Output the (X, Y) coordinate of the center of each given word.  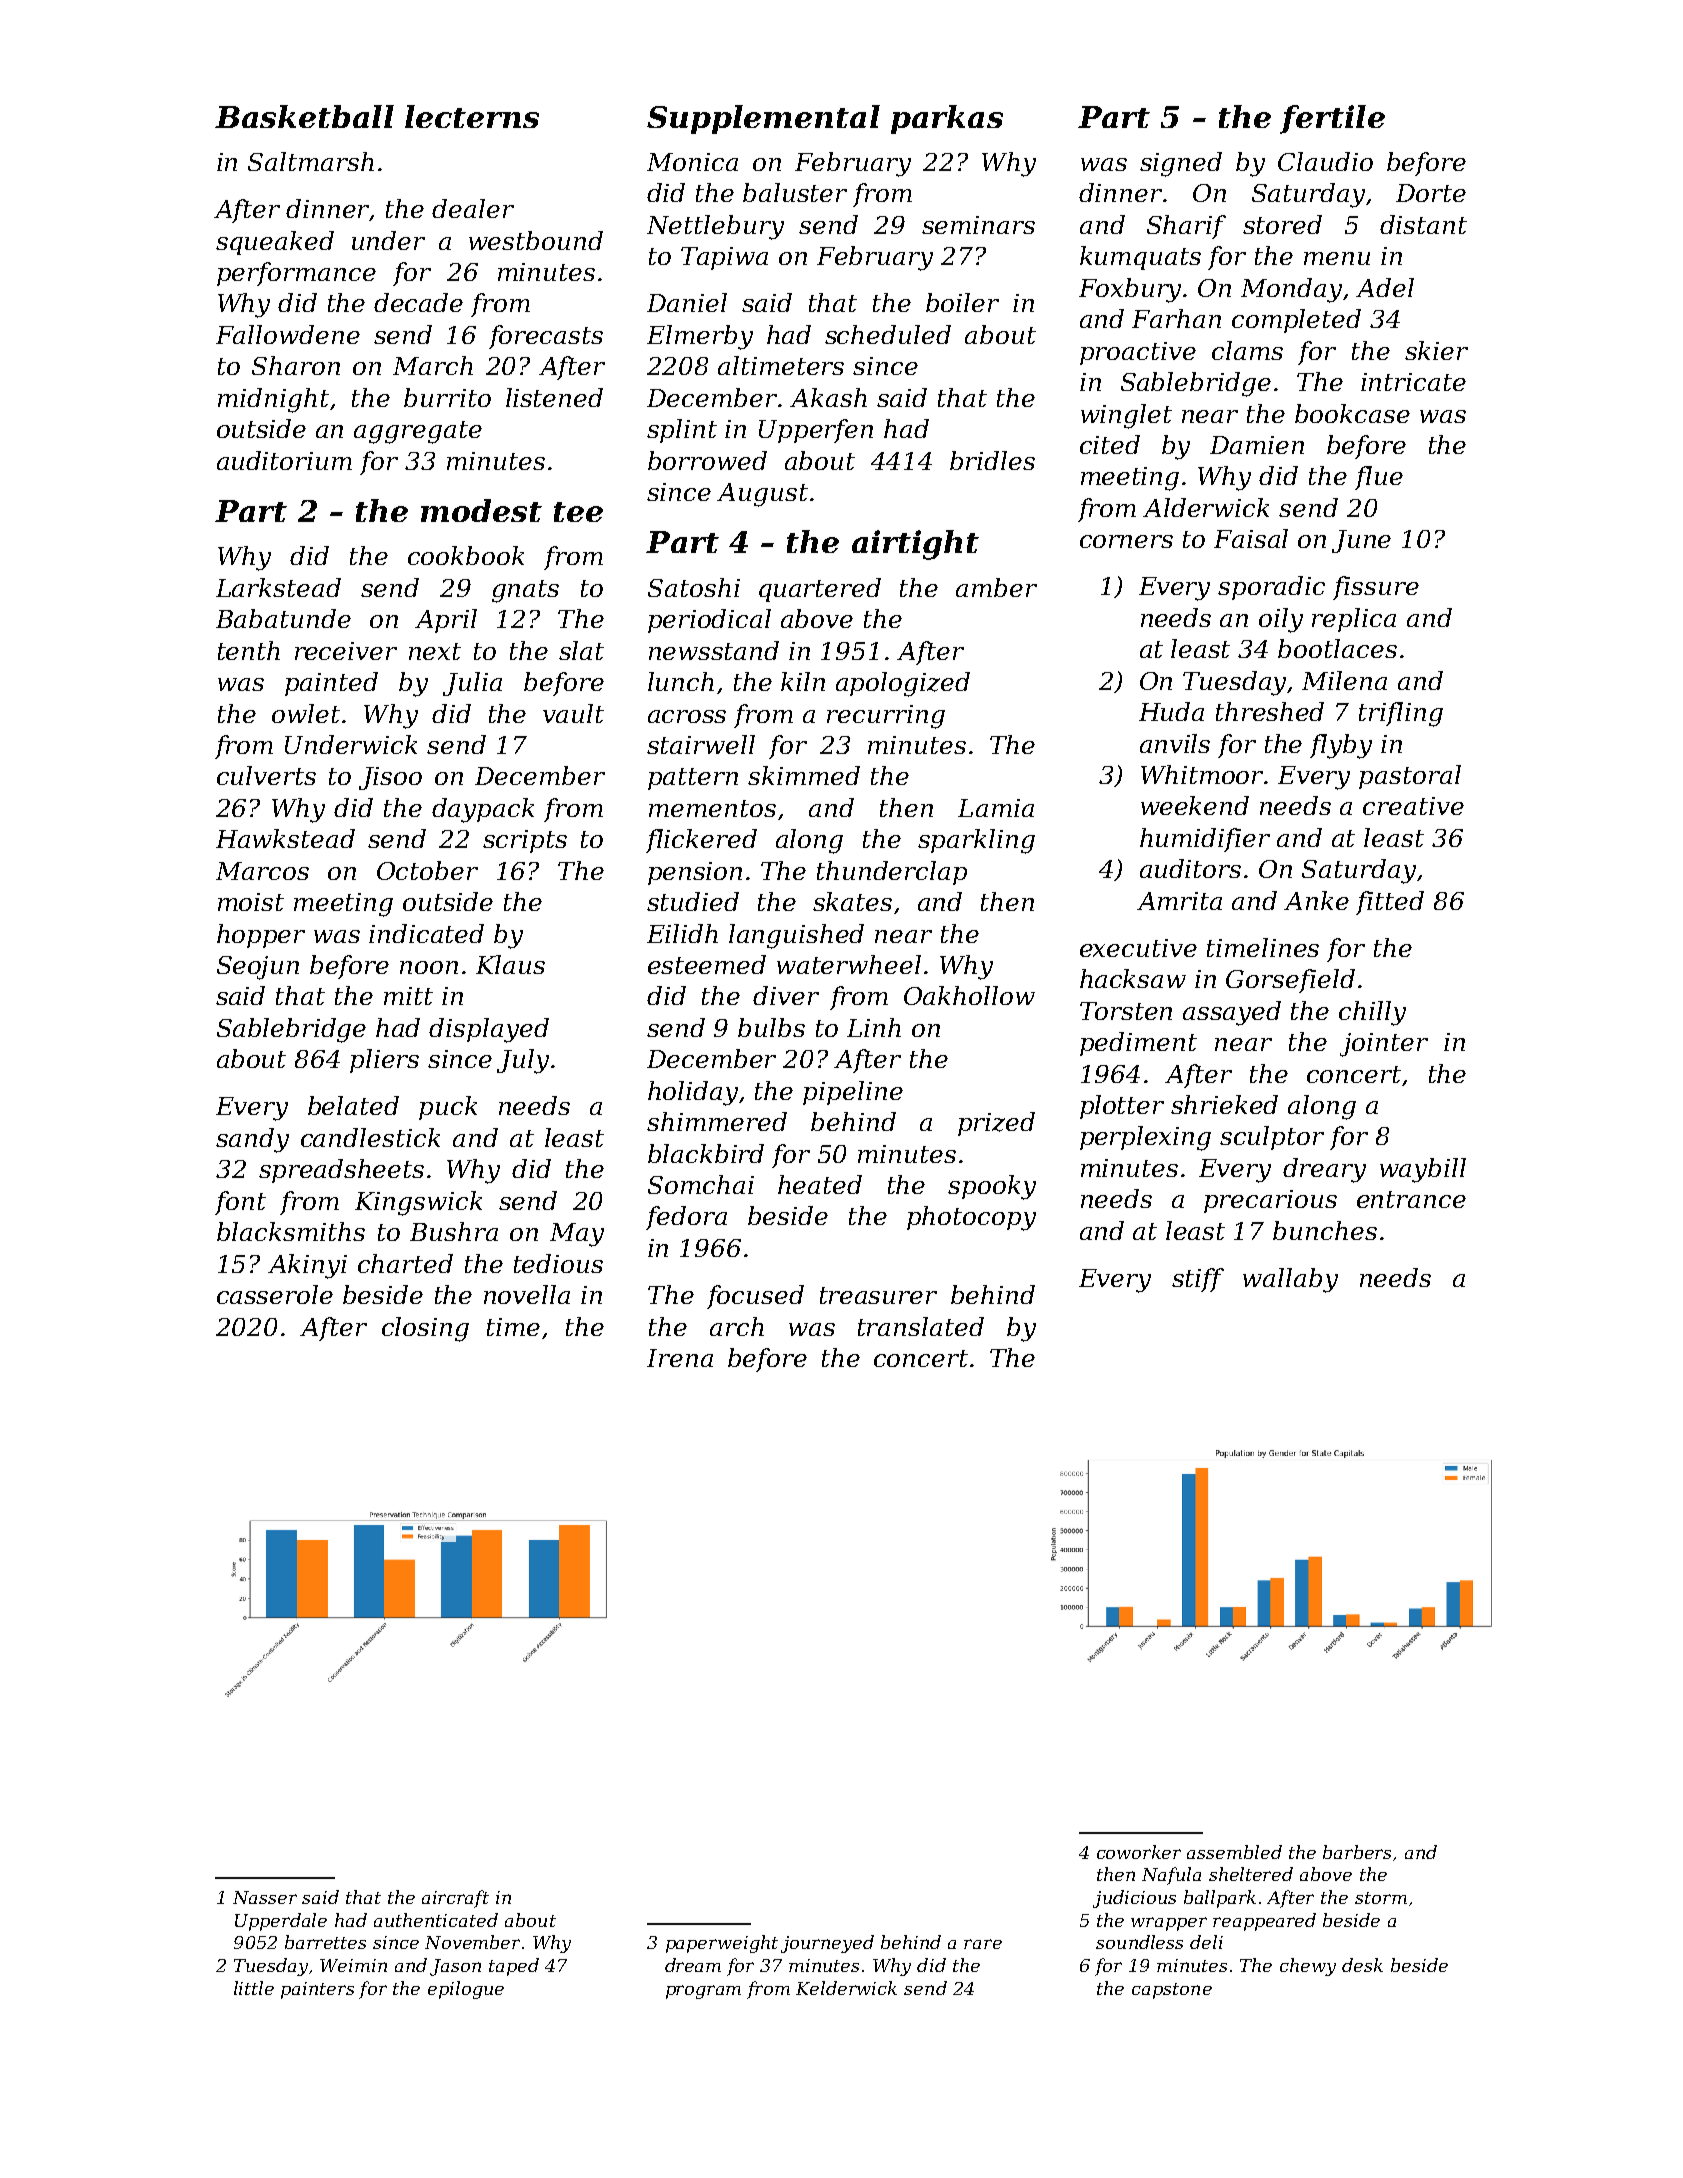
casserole (275, 1294)
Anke (1316, 900)
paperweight (722, 1944)
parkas (947, 119)
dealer (473, 208)
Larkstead (278, 587)
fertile (1332, 119)
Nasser (265, 1897)
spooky (992, 1187)
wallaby (1290, 1280)
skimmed (804, 775)
